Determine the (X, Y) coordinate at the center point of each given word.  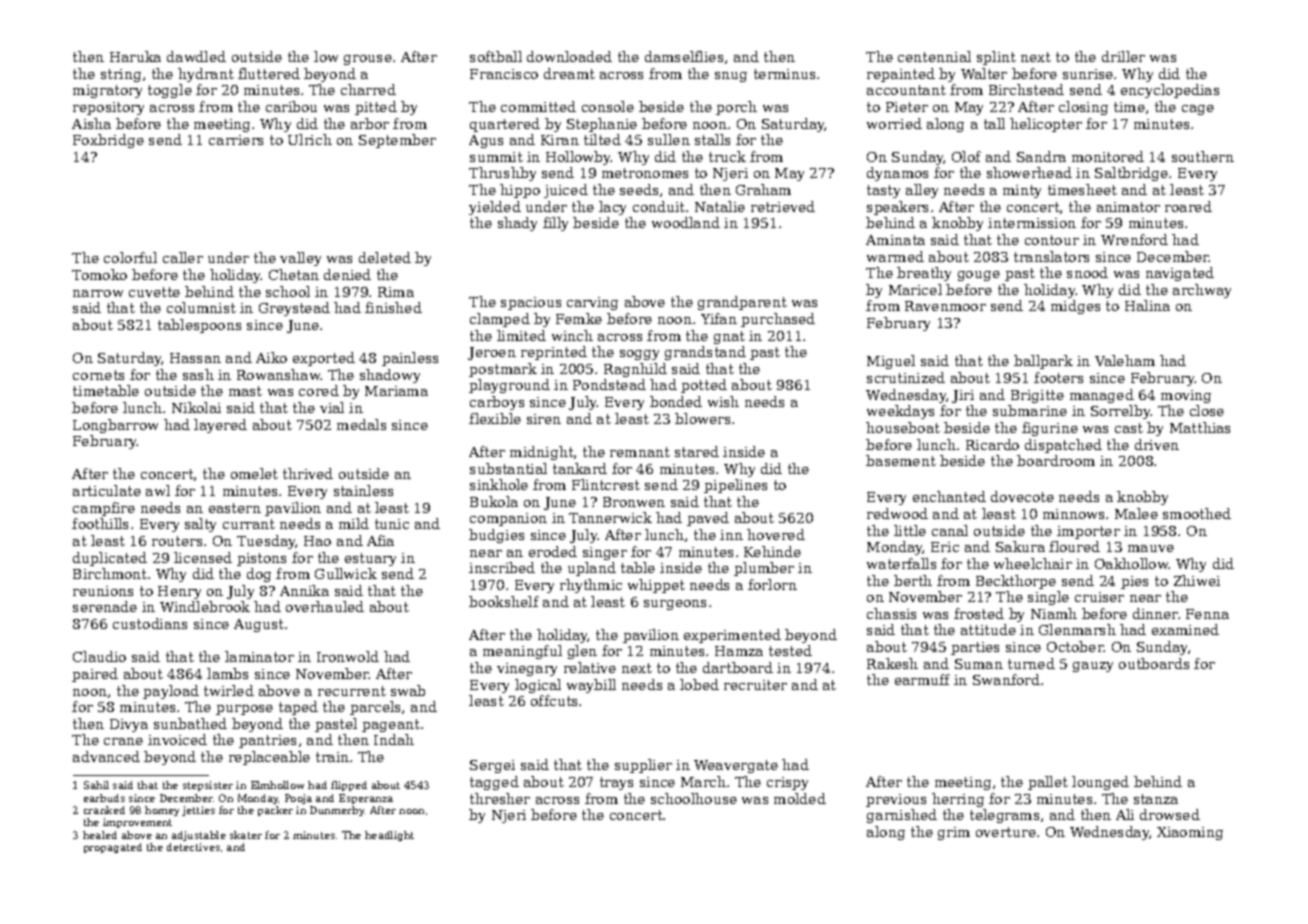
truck (727, 156)
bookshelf (504, 601)
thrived (308, 473)
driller (1123, 56)
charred (368, 89)
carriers (236, 140)
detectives (193, 847)
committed (538, 106)
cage (1198, 110)
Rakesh (892, 663)
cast (1129, 428)
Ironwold (348, 656)
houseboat (903, 427)
